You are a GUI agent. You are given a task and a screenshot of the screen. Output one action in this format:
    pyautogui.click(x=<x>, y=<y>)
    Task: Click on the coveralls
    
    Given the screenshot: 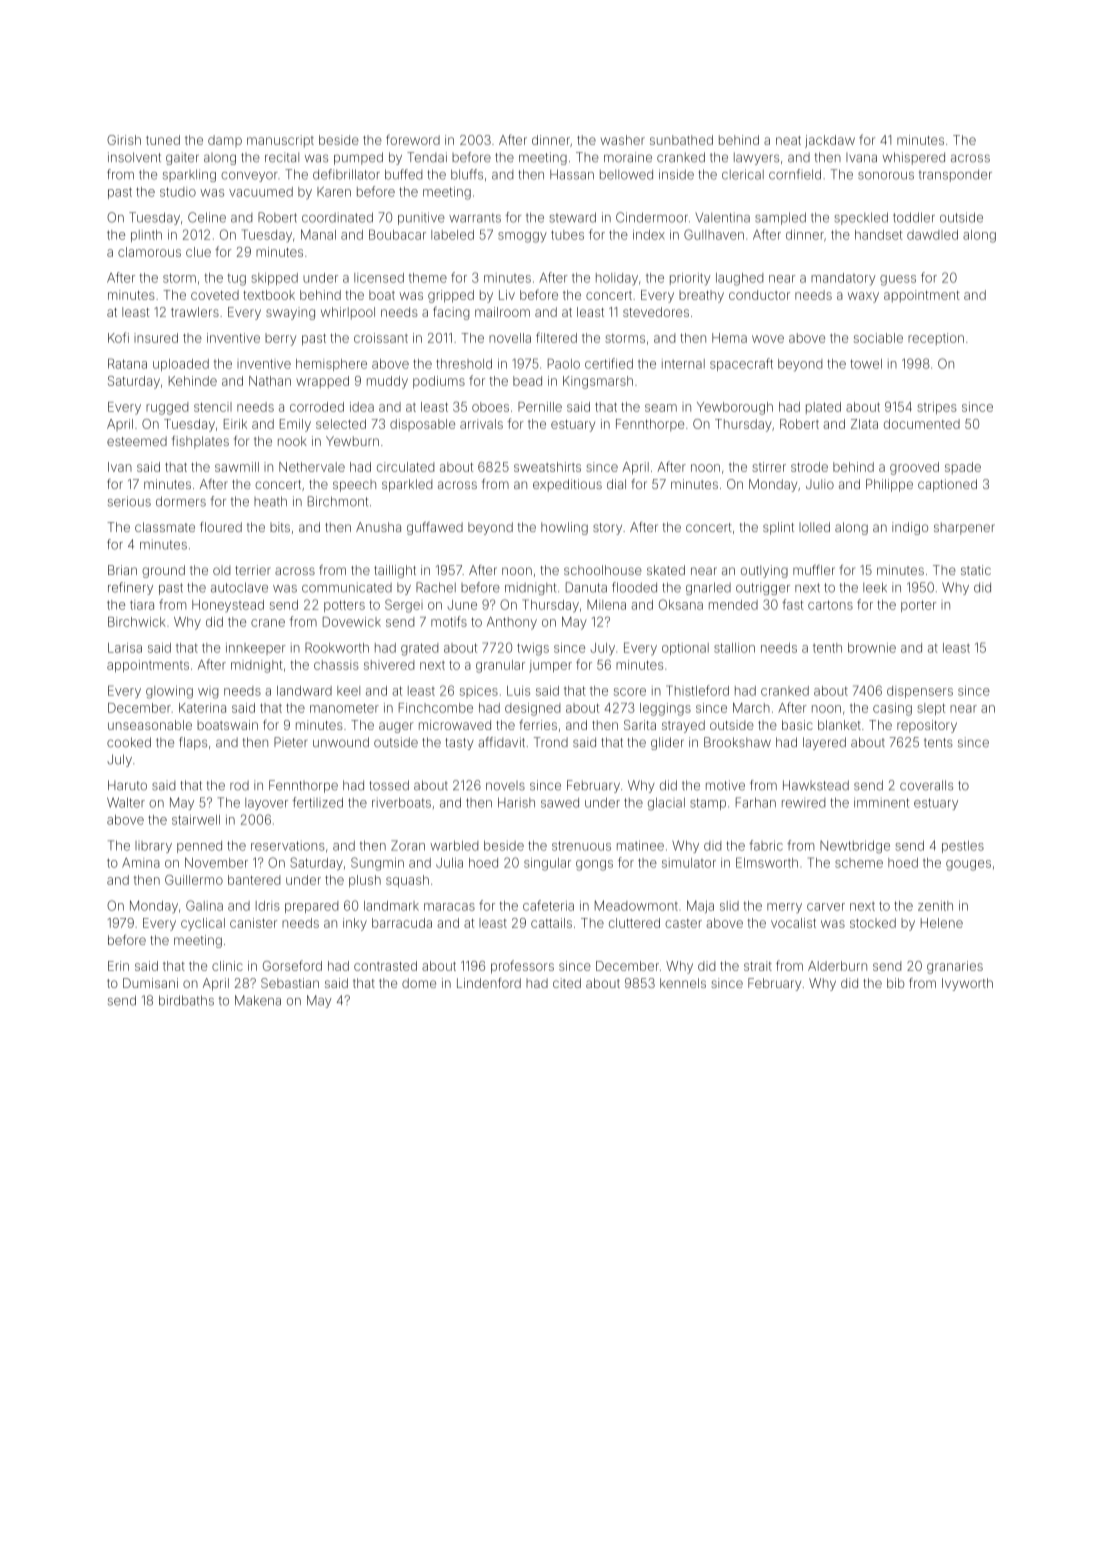 What is the action you would take?
    pyautogui.click(x=926, y=785)
